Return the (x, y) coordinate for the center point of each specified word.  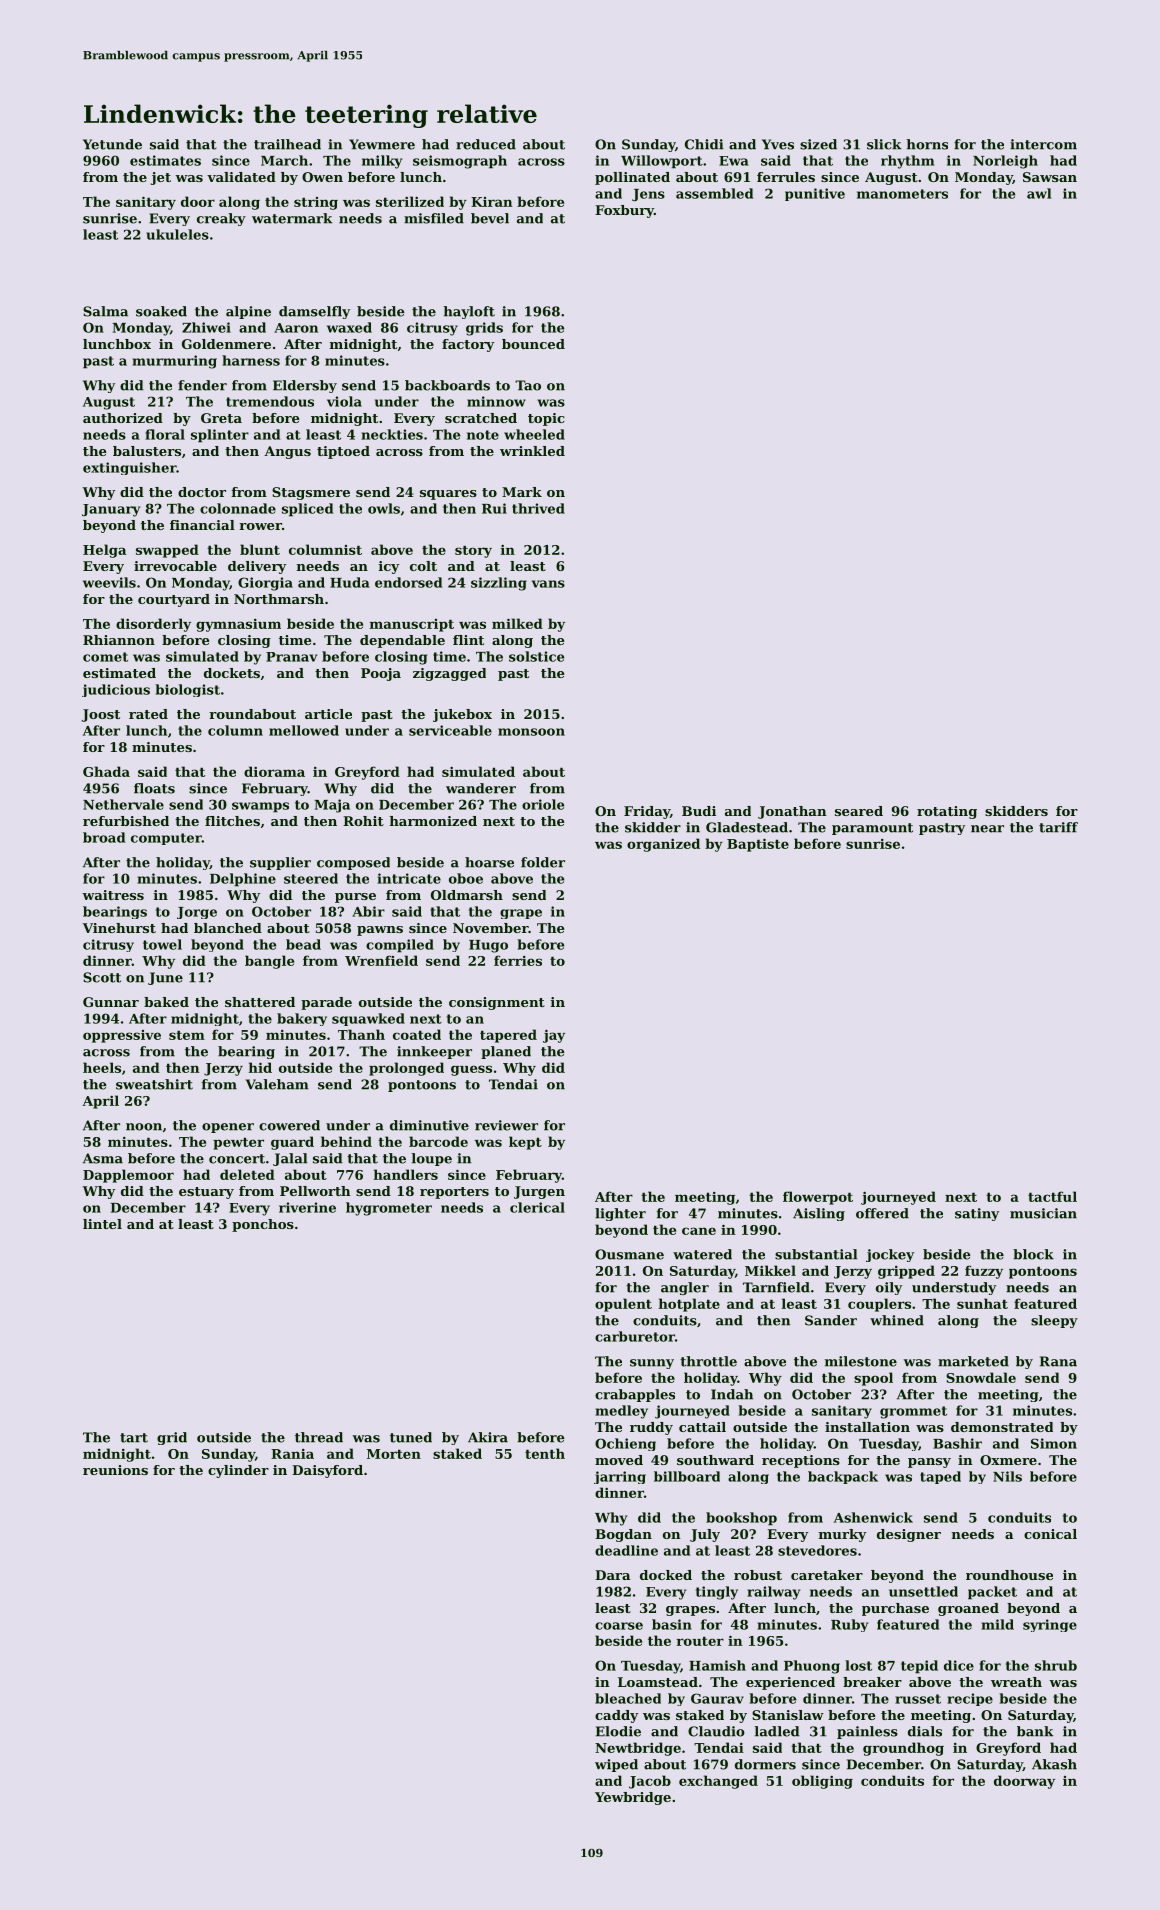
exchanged (718, 1782)
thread (319, 1437)
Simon (1054, 1443)
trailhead (287, 144)
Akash (1054, 1764)
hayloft (469, 312)
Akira (488, 1437)
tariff (1058, 827)
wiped (616, 1765)
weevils (109, 582)
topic (546, 419)
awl (1039, 193)
